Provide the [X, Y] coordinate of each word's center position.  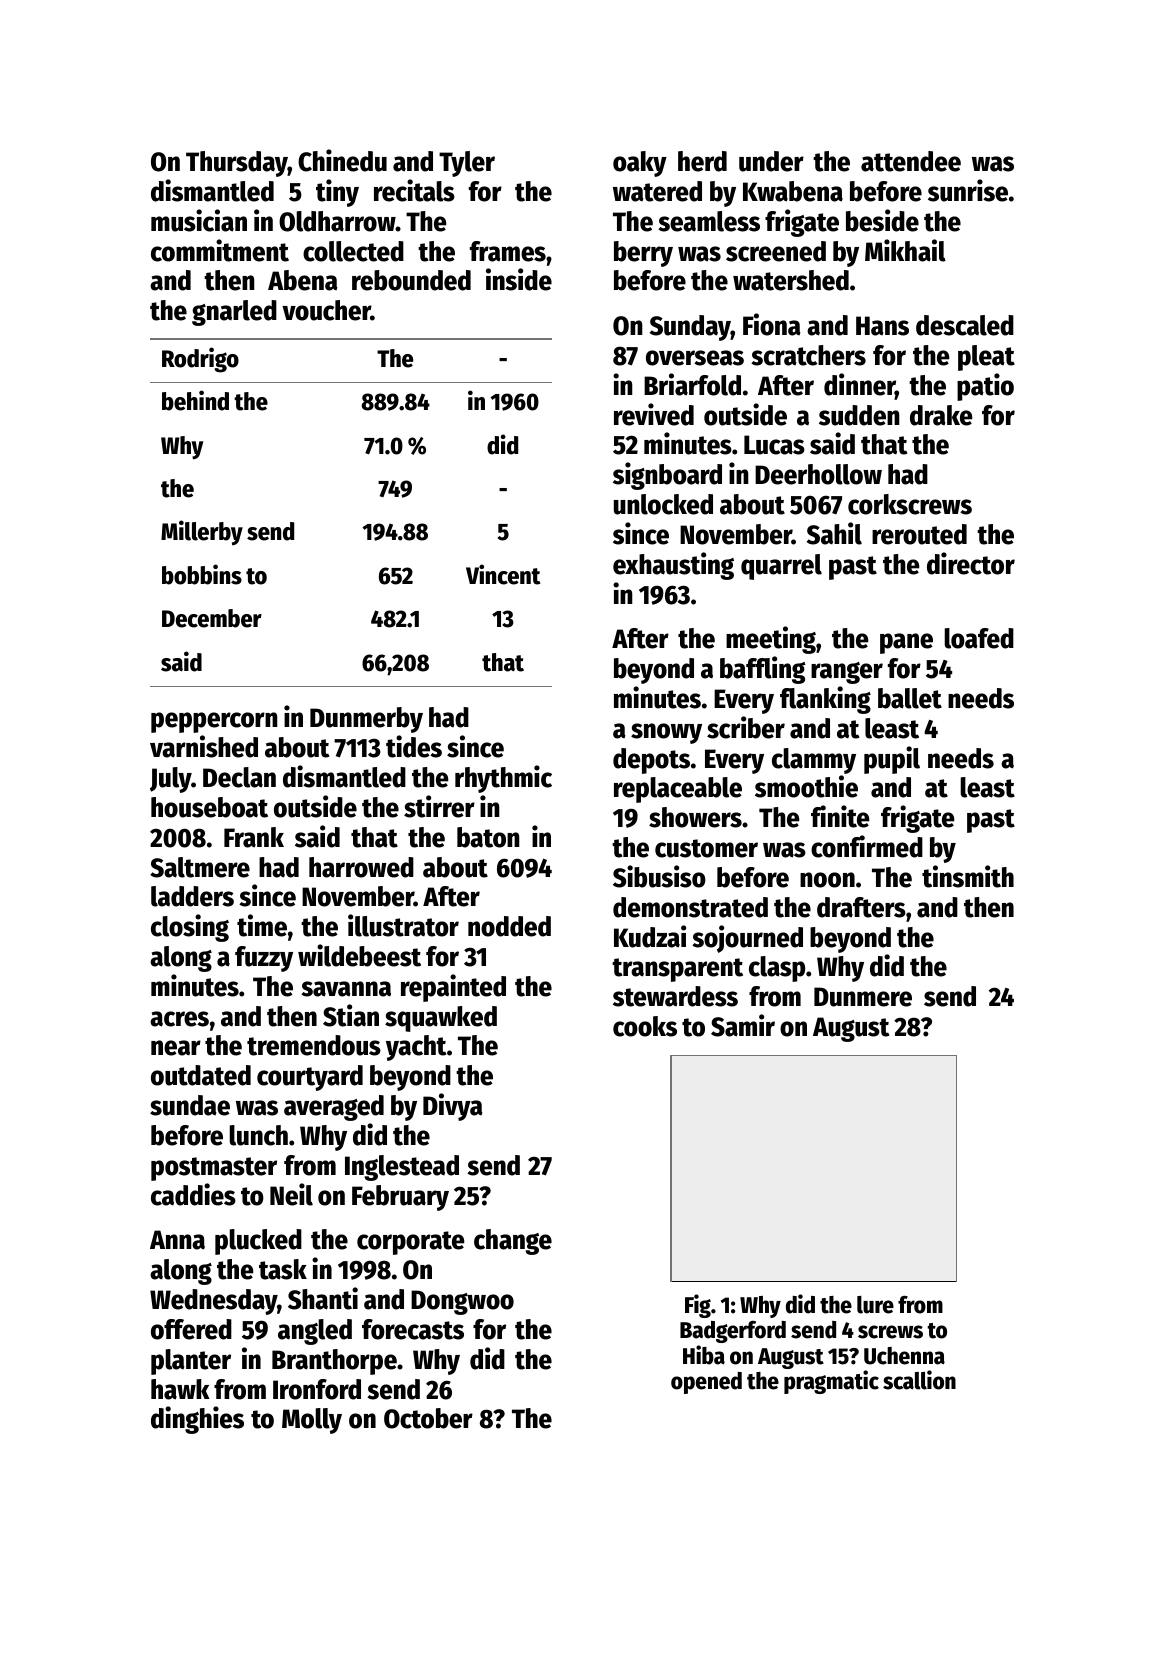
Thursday [237, 164]
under [771, 161]
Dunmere [863, 997]
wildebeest [359, 955]
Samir [743, 1025]
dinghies [197, 1420]
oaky [640, 164]
